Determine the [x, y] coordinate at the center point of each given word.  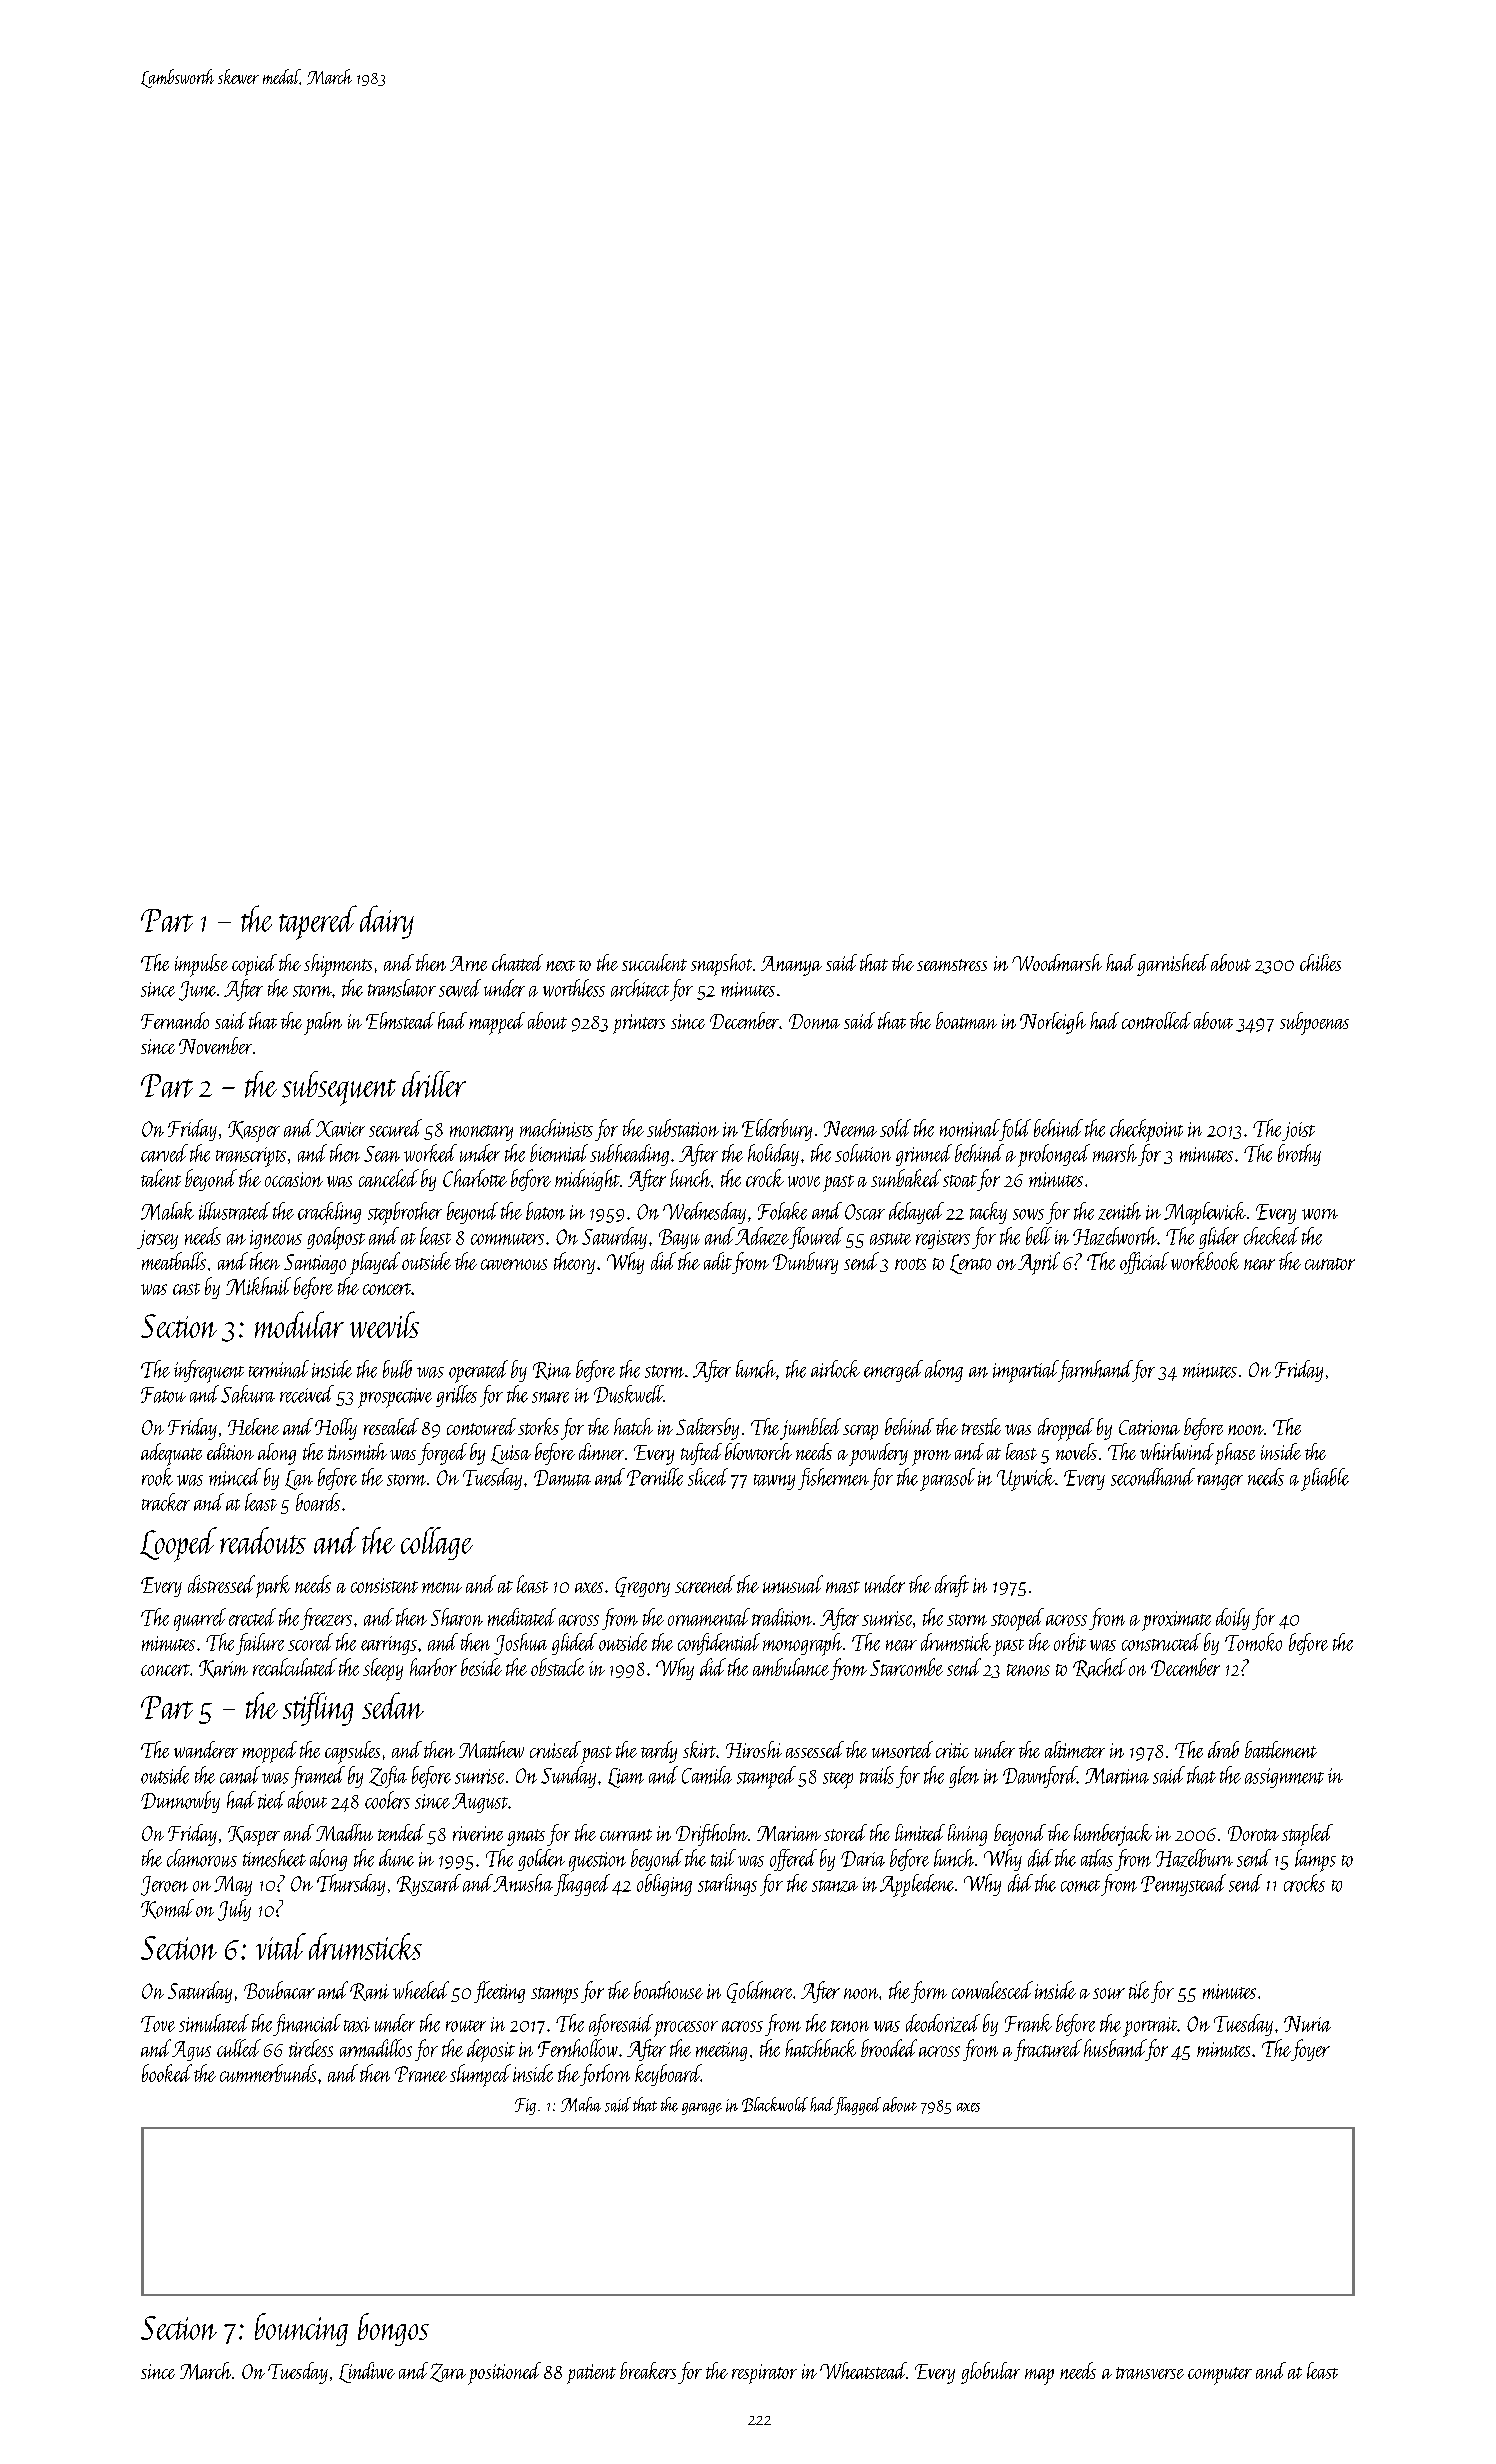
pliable [1325, 1479]
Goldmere [759, 1992]
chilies [1320, 962]
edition [230, 1451]
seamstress [952, 965]
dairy [387, 922]
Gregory [642, 1587]
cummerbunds [268, 2073]
